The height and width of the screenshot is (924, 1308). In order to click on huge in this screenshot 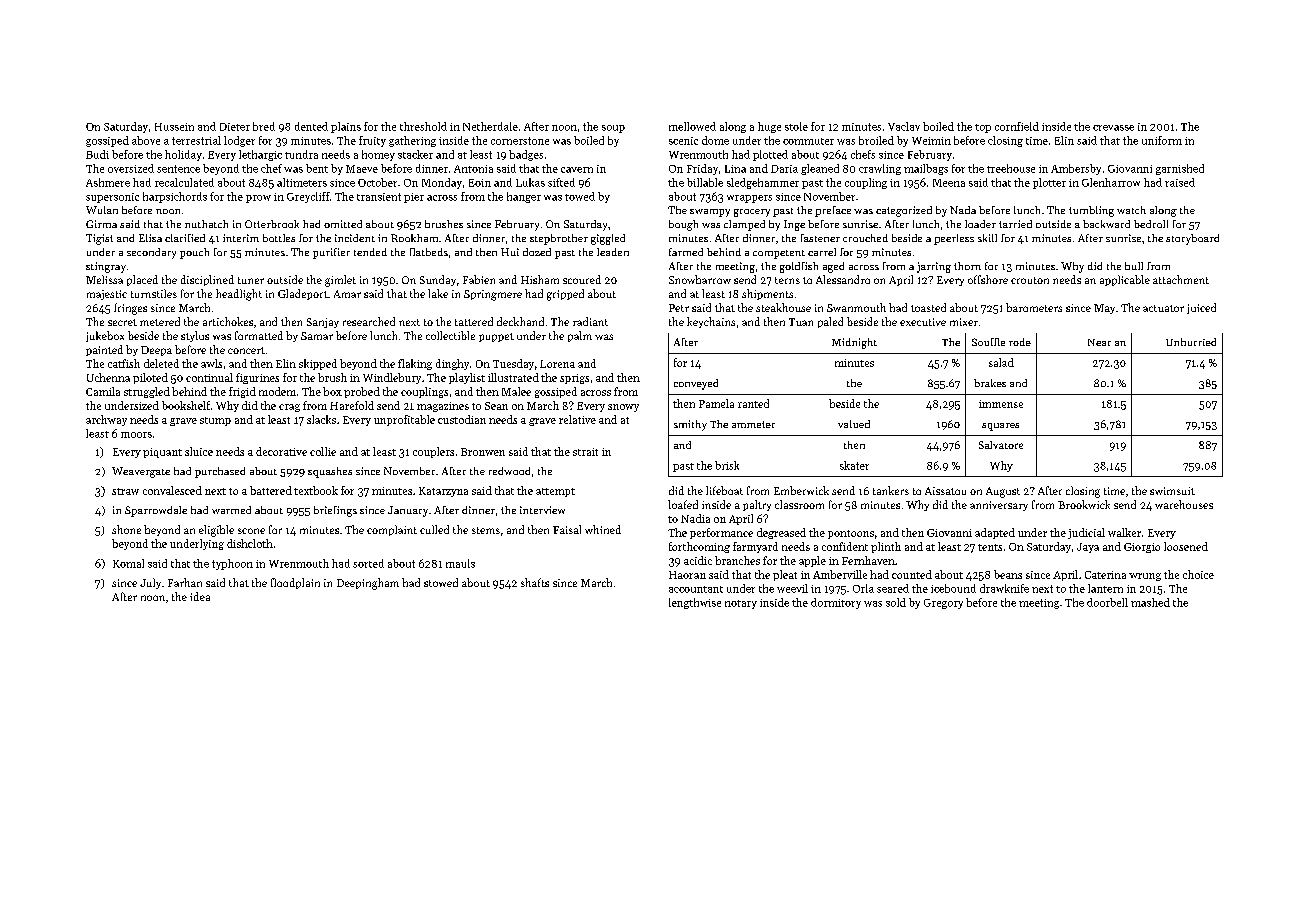, I will do `click(769, 127)`.
